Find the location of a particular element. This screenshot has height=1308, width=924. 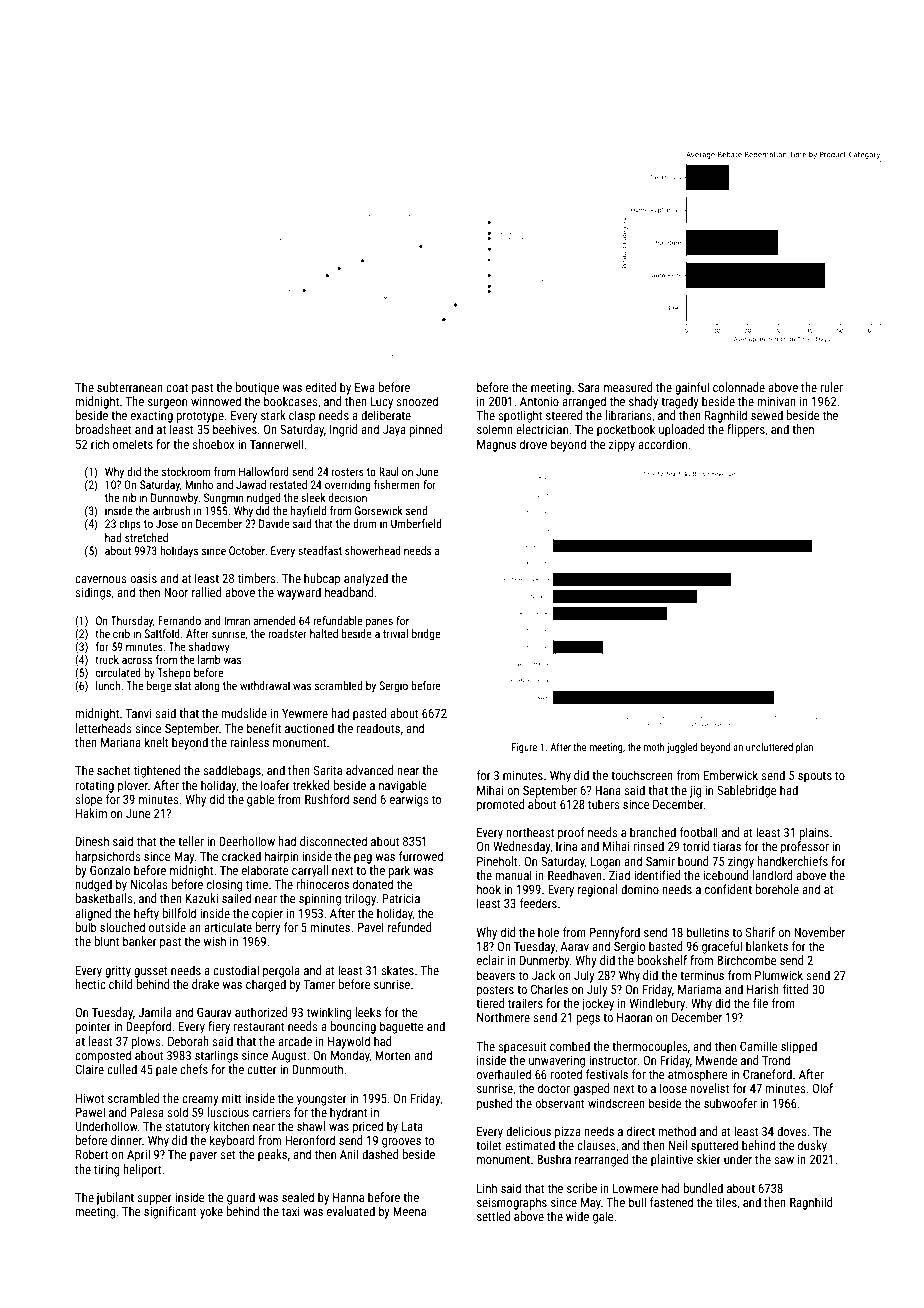

Jack is located at coordinates (544, 975).
